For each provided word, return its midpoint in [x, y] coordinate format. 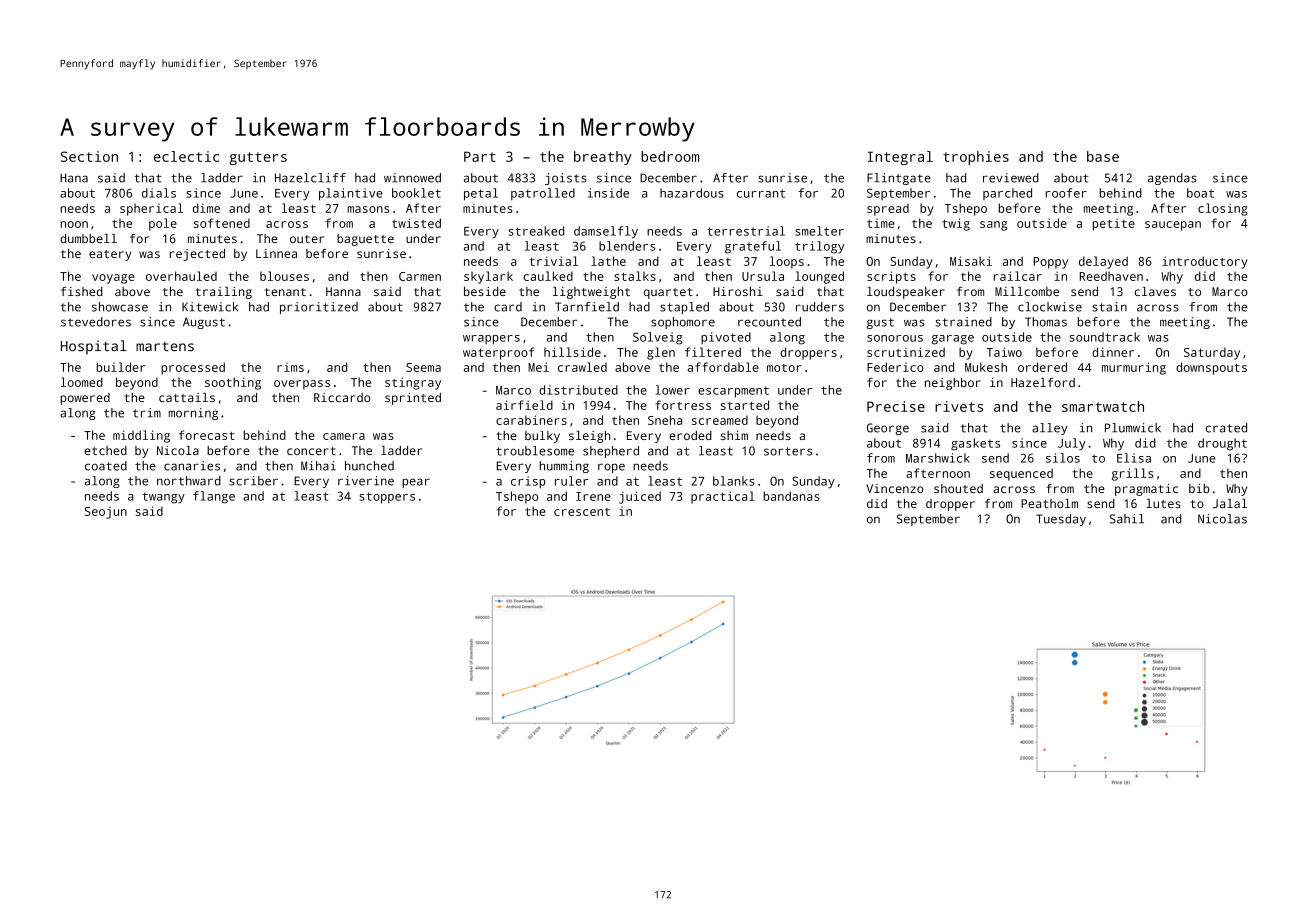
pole [163, 224]
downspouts [1211, 368]
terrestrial [746, 231]
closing [1223, 209]
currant [761, 193]
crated [1226, 428]
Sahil [1127, 519]
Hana [74, 178]
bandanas [792, 496]
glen [661, 353]
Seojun [106, 513]
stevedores [96, 322]
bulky [542, 437]
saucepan [1173, 226]
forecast [207, 435]
